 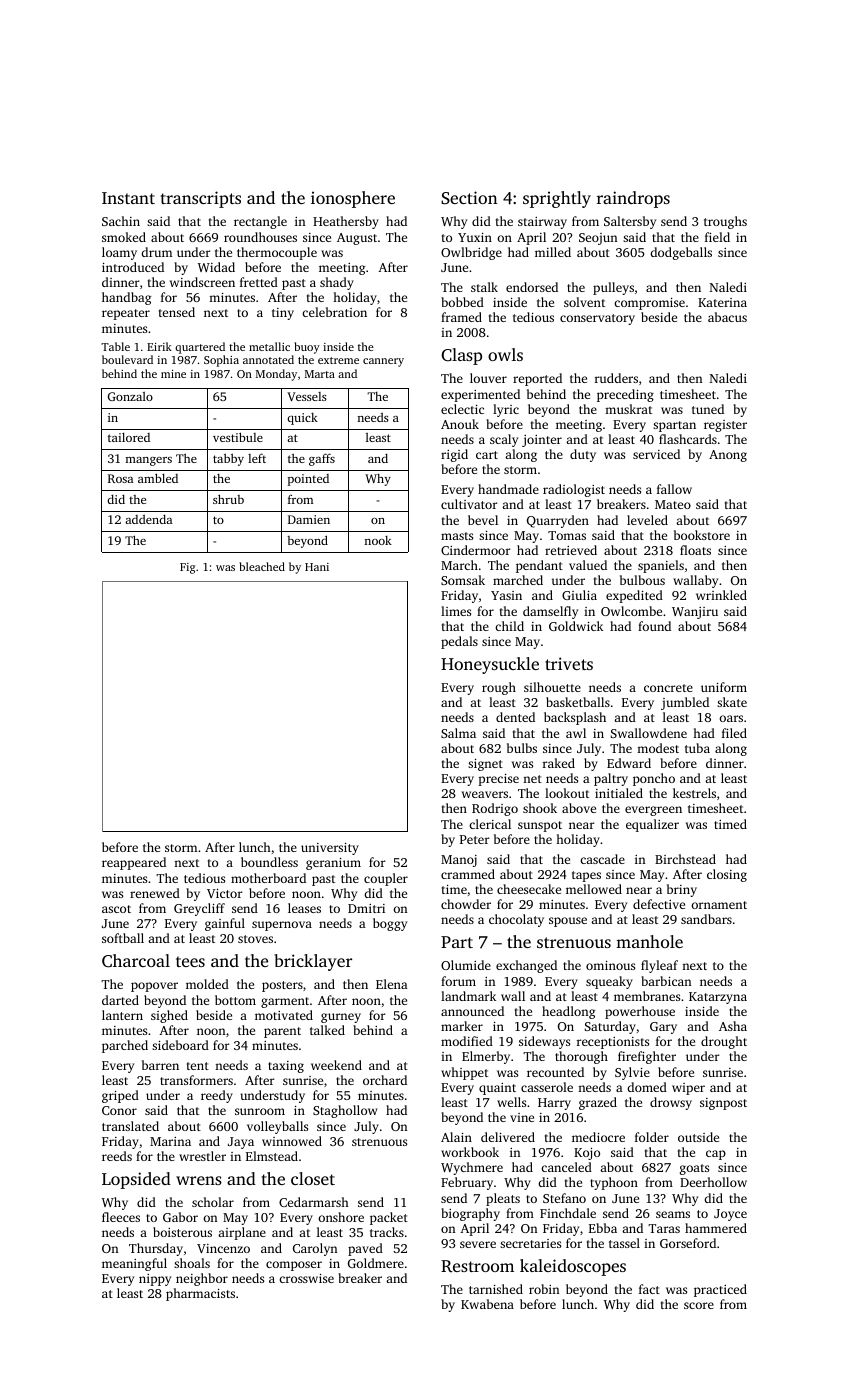 What do you see at coordinates (322, 459) in the screenshot?
I see `gaffs` at bounding box center [322, 459].
